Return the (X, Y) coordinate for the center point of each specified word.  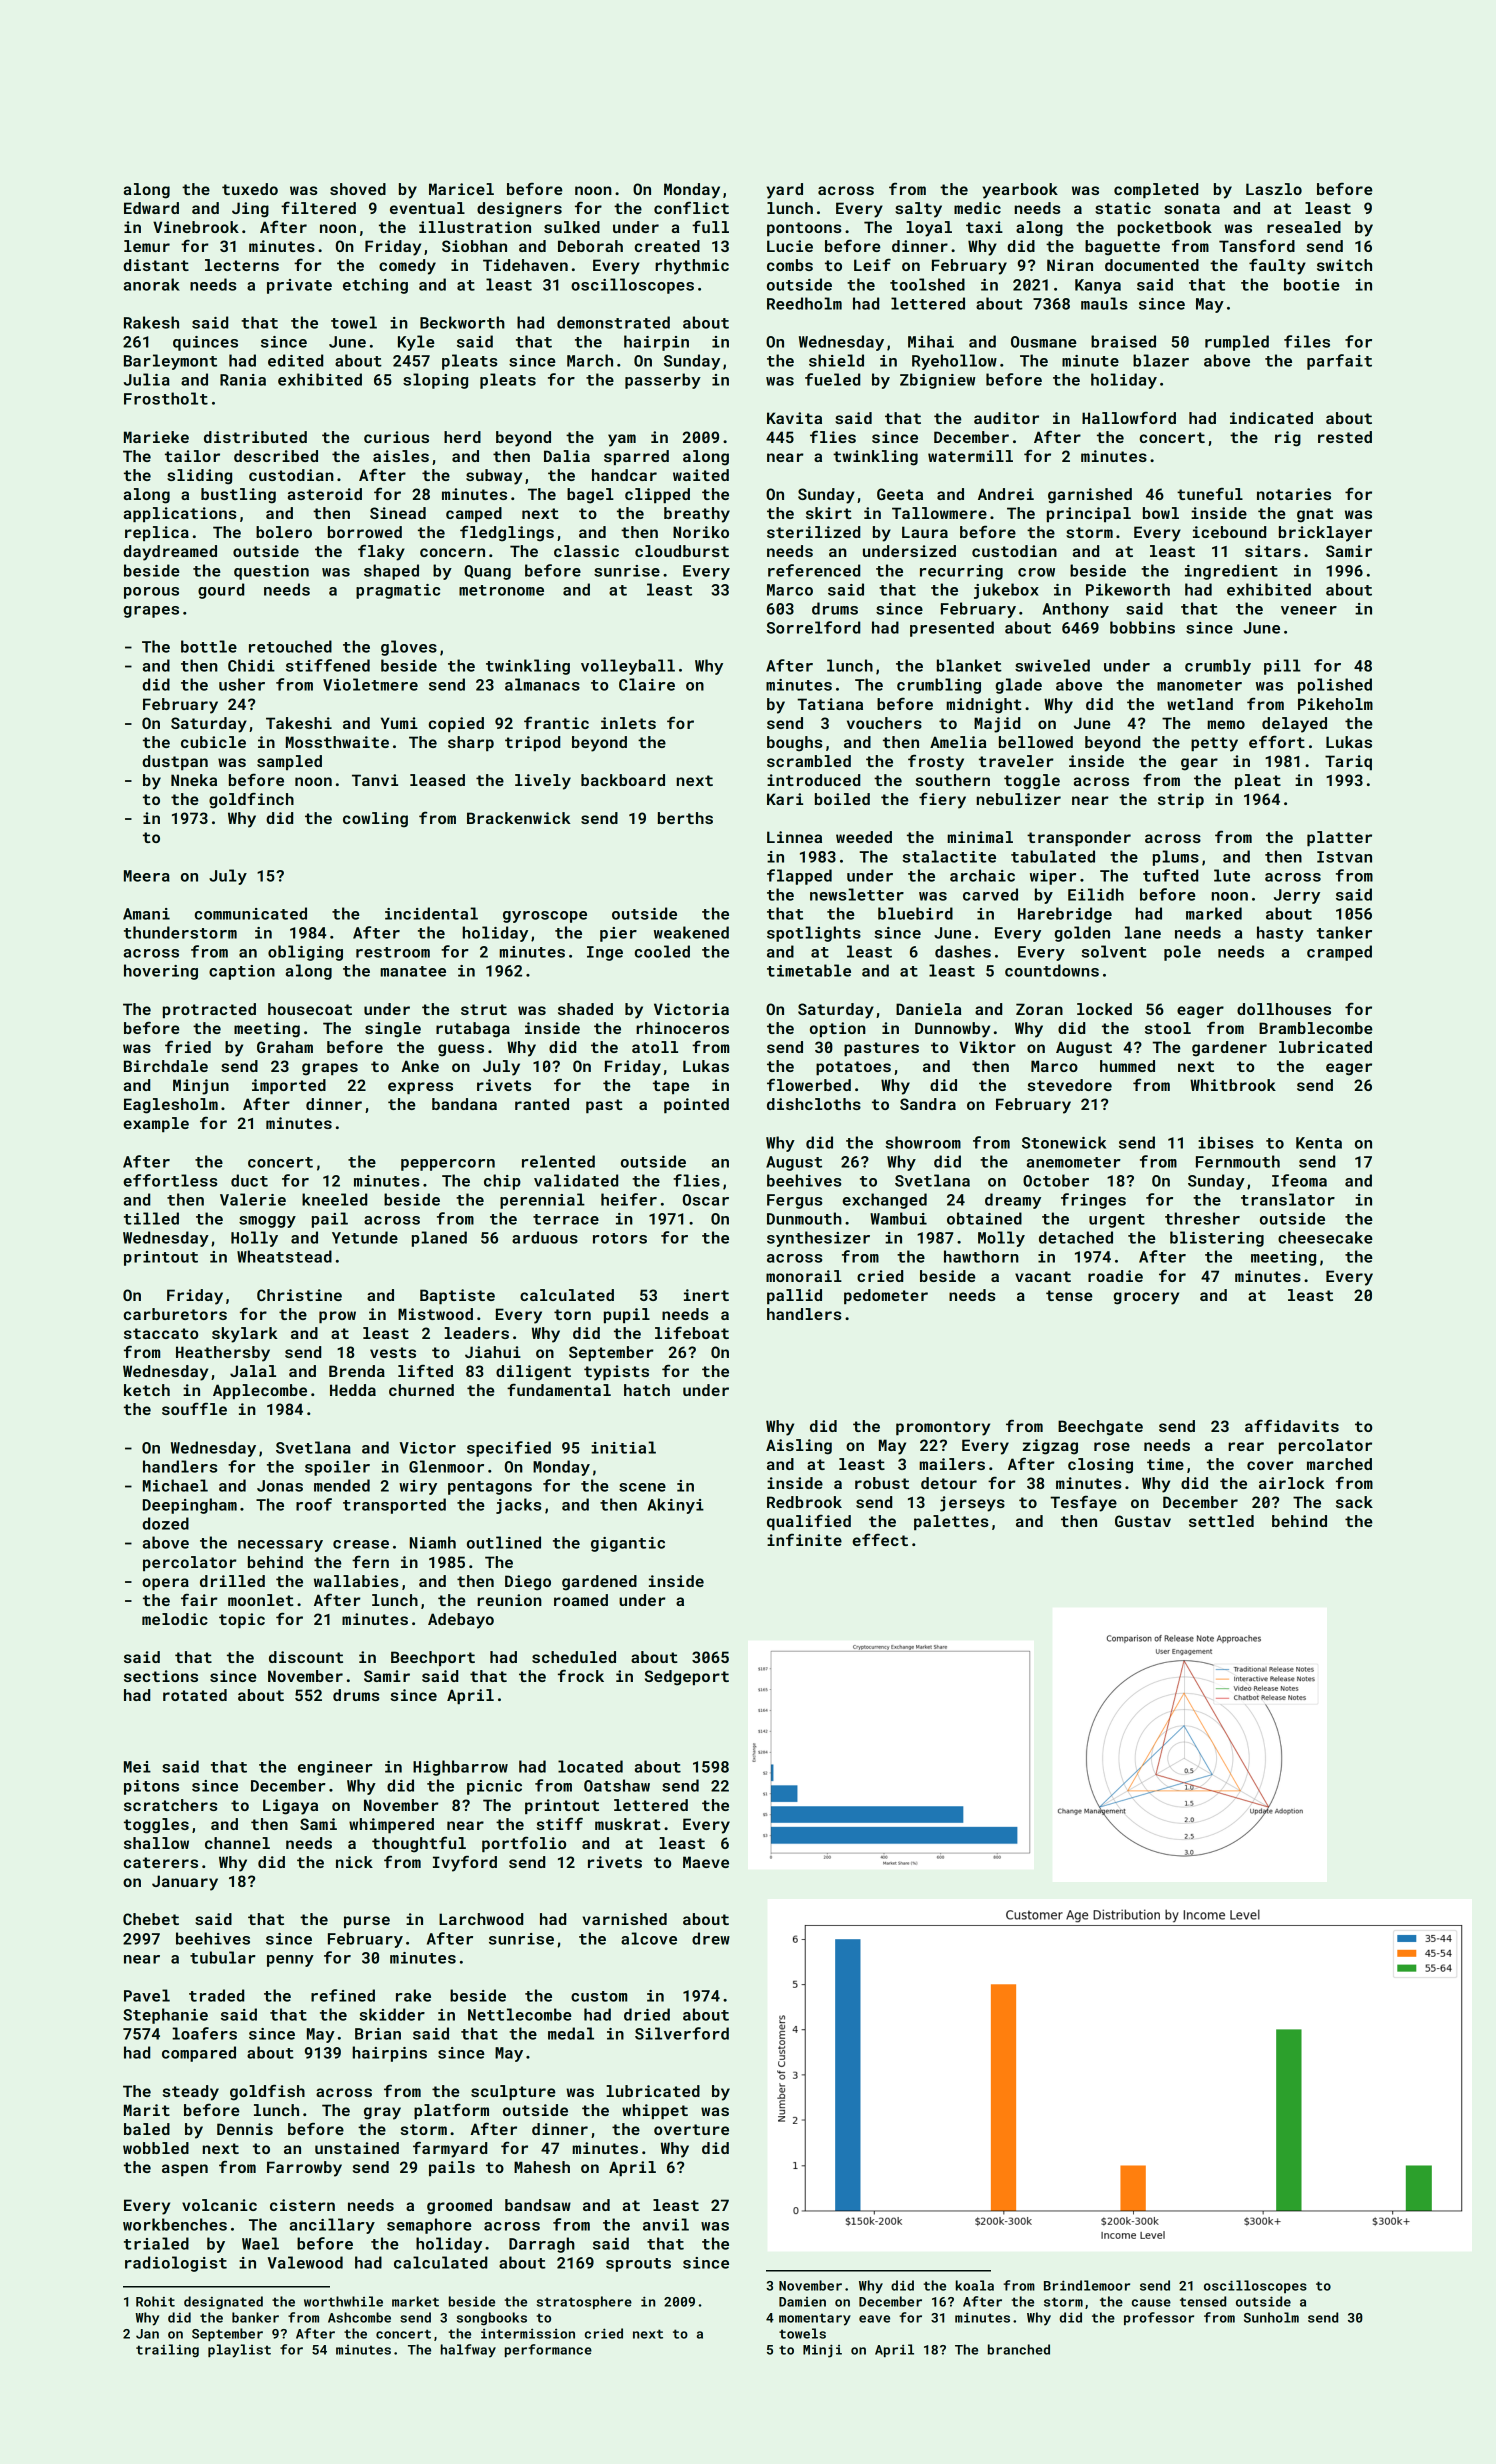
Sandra (928, 1104)
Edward (151, 208)
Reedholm (804, 303)
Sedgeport (687, 1678)
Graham (285, 1047)
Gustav (1143, 1521)
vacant (1043, 1276)
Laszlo (1274, 189)
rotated (195, 1695)
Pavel (147, 1995)
